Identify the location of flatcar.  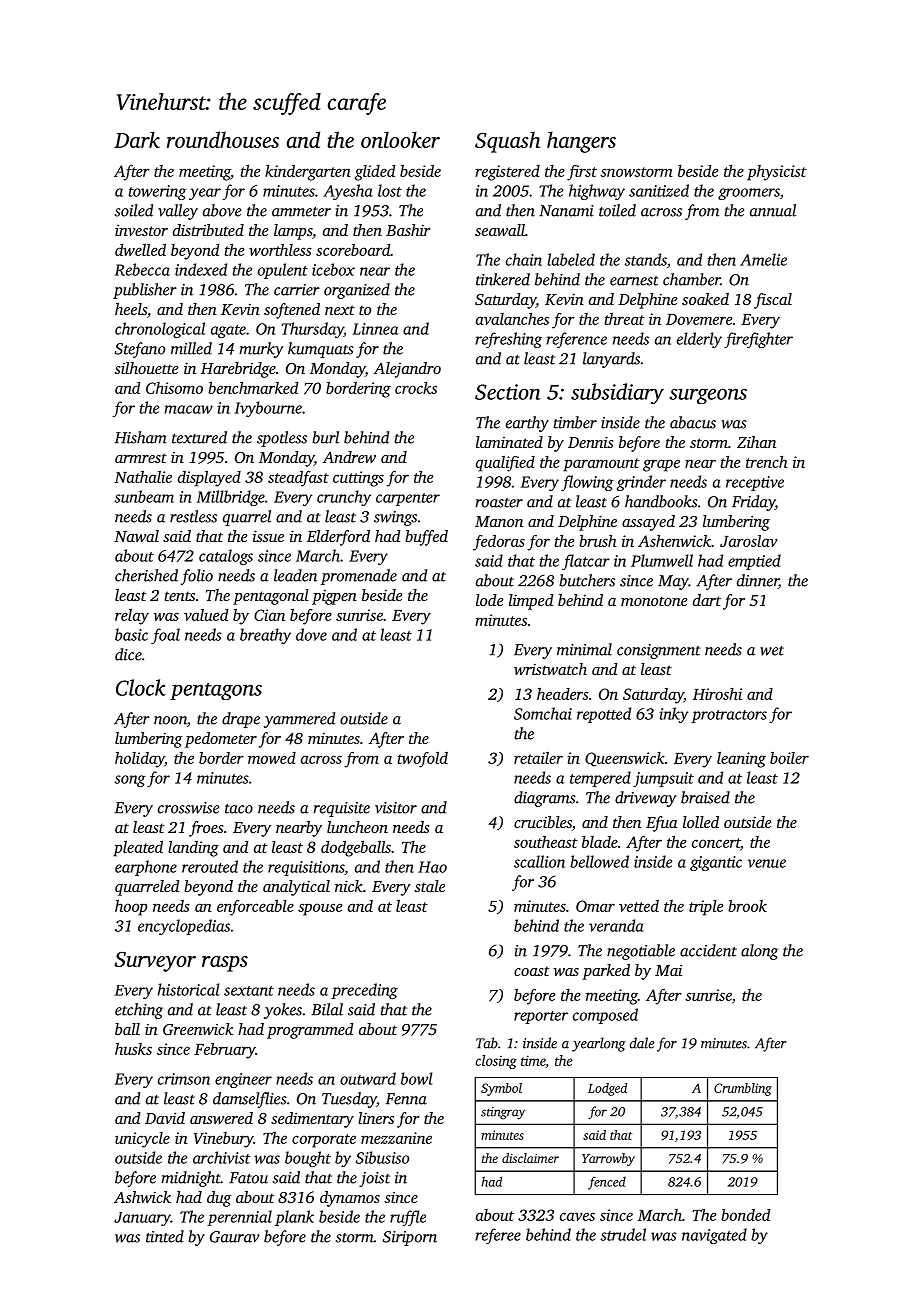
(586, 562).
